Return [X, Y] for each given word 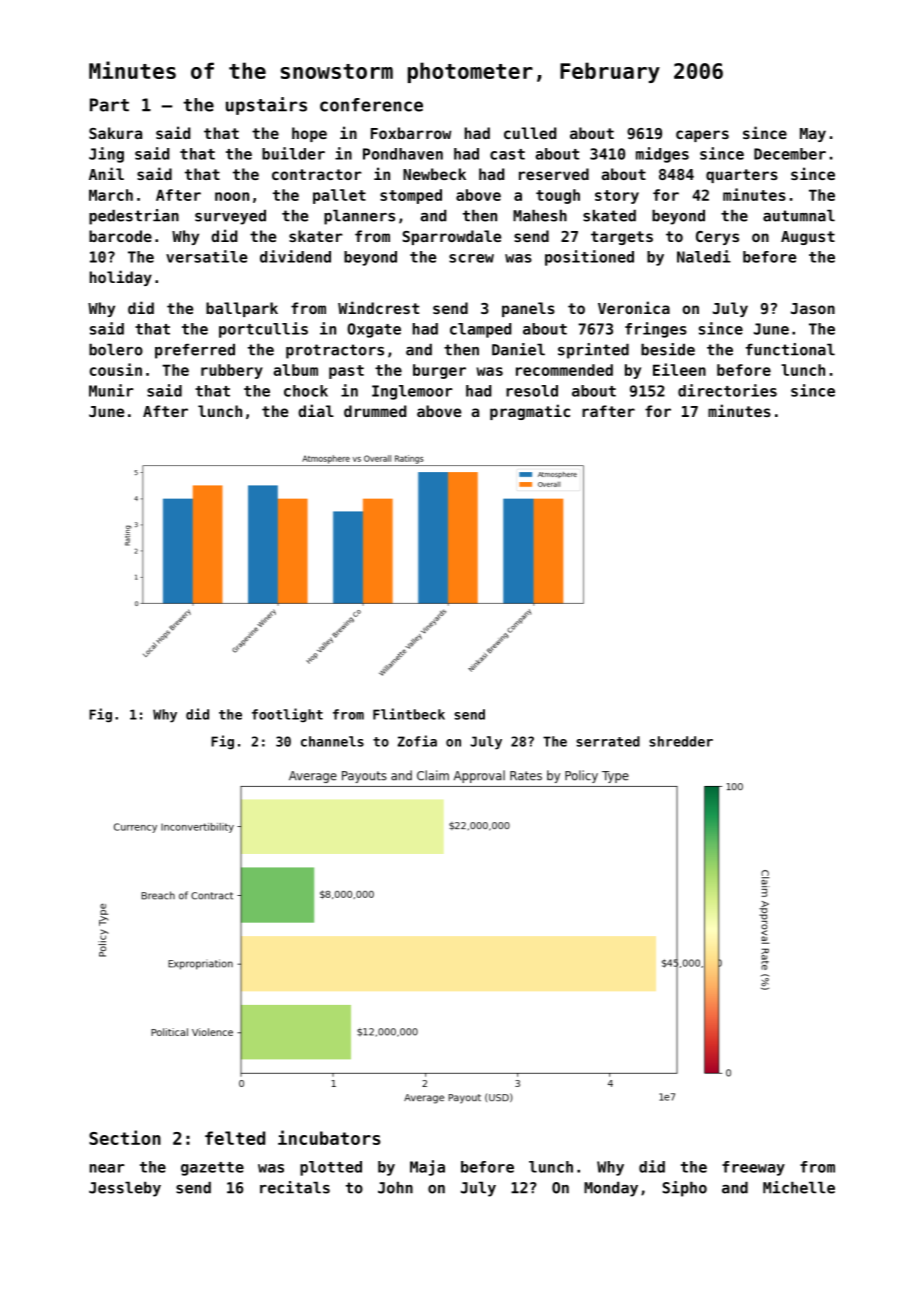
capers [702, 136]
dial [316, 410]
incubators [329, 1137]
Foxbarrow [411, 133]
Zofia [417, 741]
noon [232, 196]
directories [727, 390]
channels [332, 741]
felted [235, 1138]
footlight [287, 715]
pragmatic [530, 412]
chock [306, 391]
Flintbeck [409, 714]
